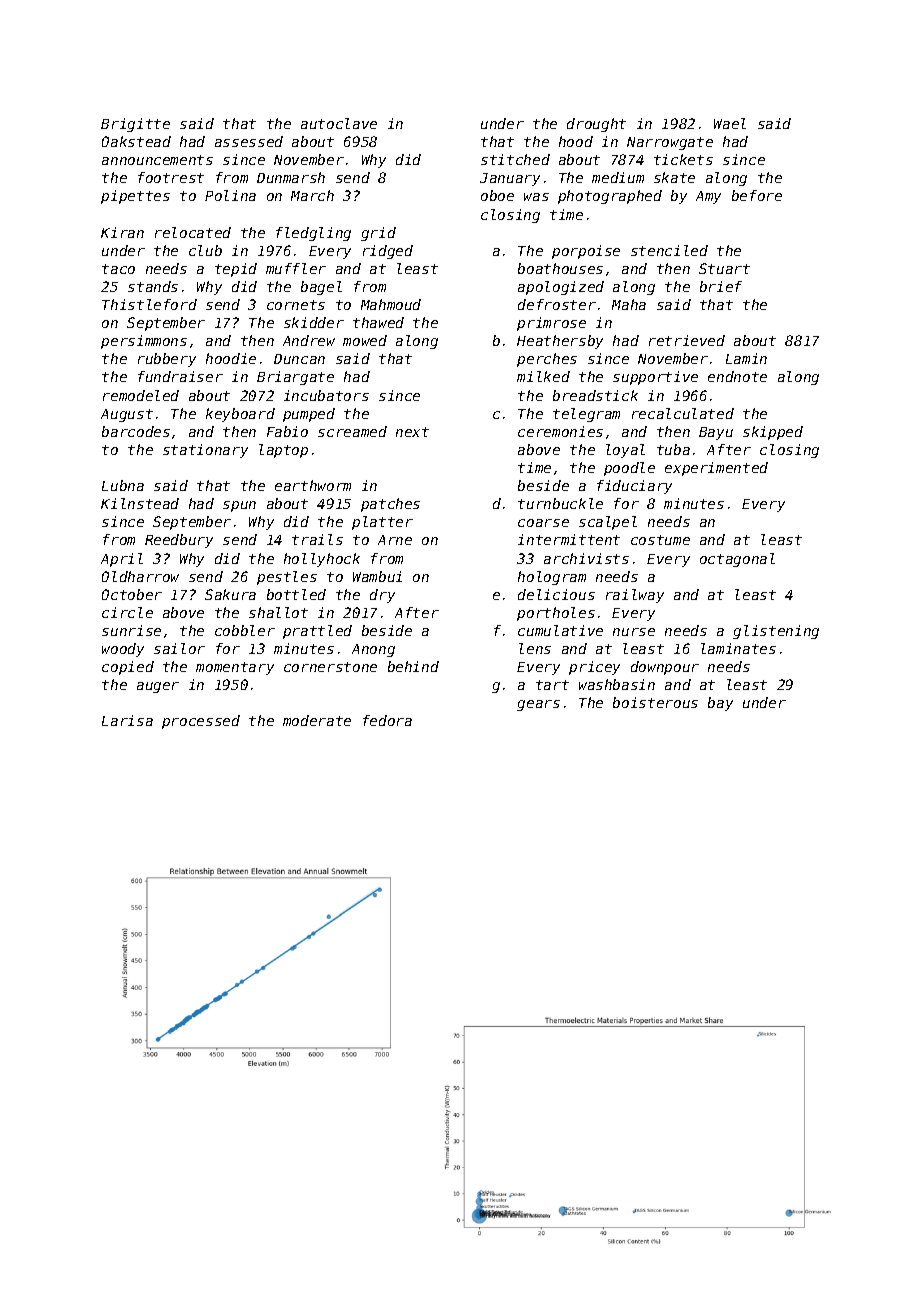 This screenshot has height=1314, width=924. I want to click on boathouses, so click(560, 268).
